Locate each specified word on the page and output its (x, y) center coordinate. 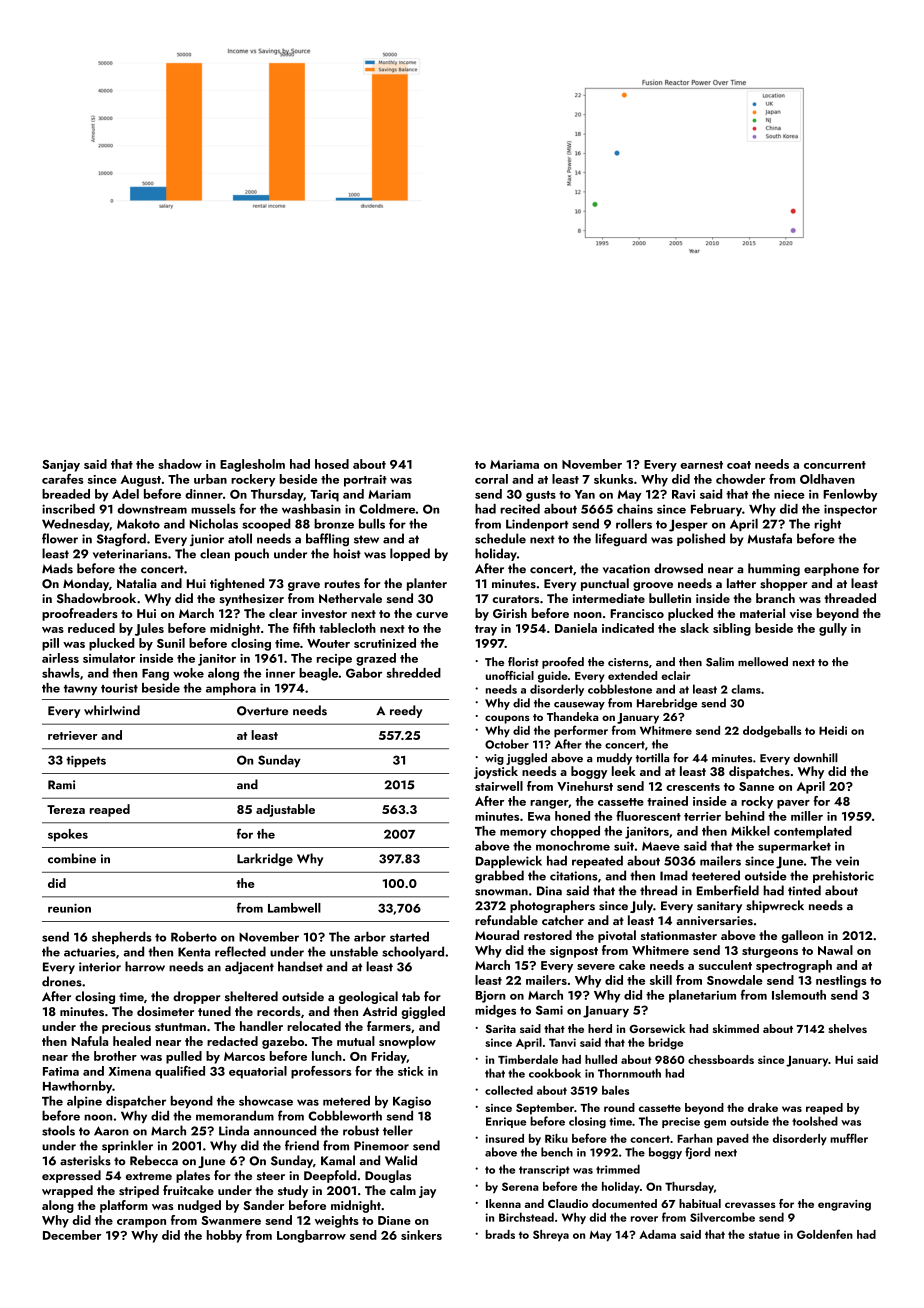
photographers (552, 906)
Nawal (835, 950)
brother (115, 1056)
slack (694, 628)
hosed (332, 464)
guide (553, 677)
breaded (66, 494)
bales (615, 1090)
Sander (263, 1205)
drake (763, 1107)
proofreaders (80, 614)
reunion (69, 908)
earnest (701, 465)
